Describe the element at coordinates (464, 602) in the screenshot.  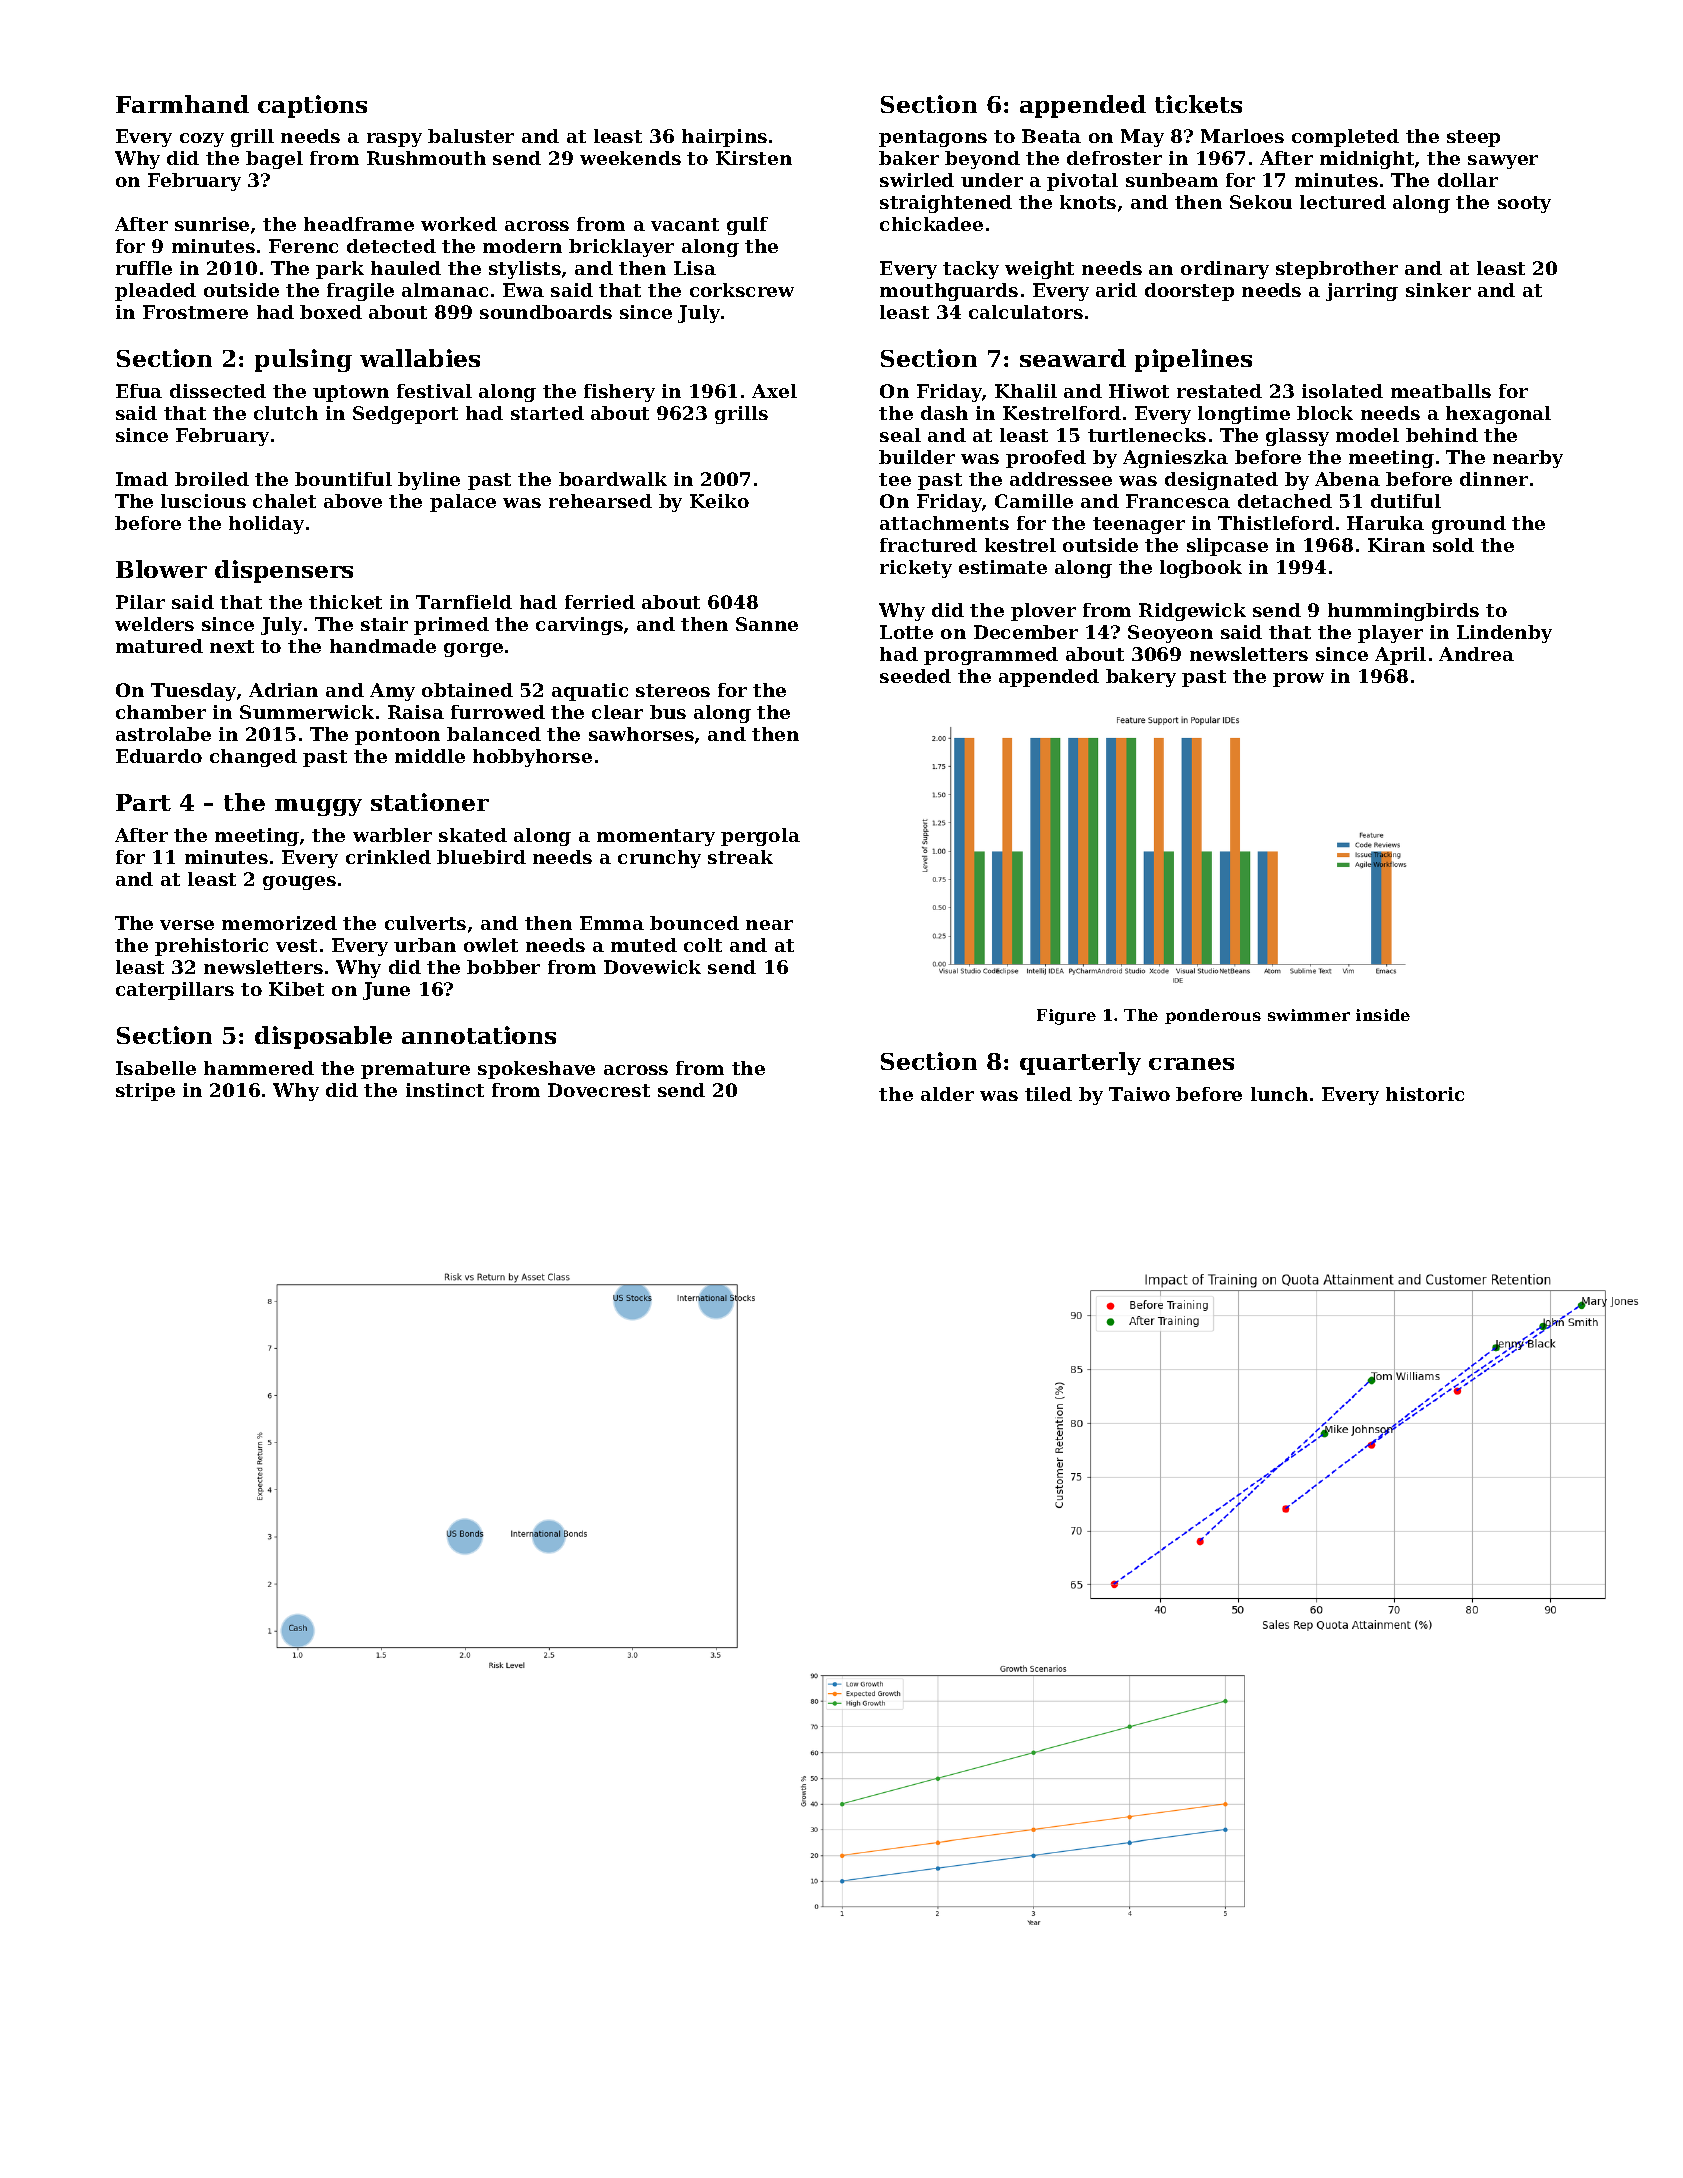
I see `Tarnfield` at that location.
